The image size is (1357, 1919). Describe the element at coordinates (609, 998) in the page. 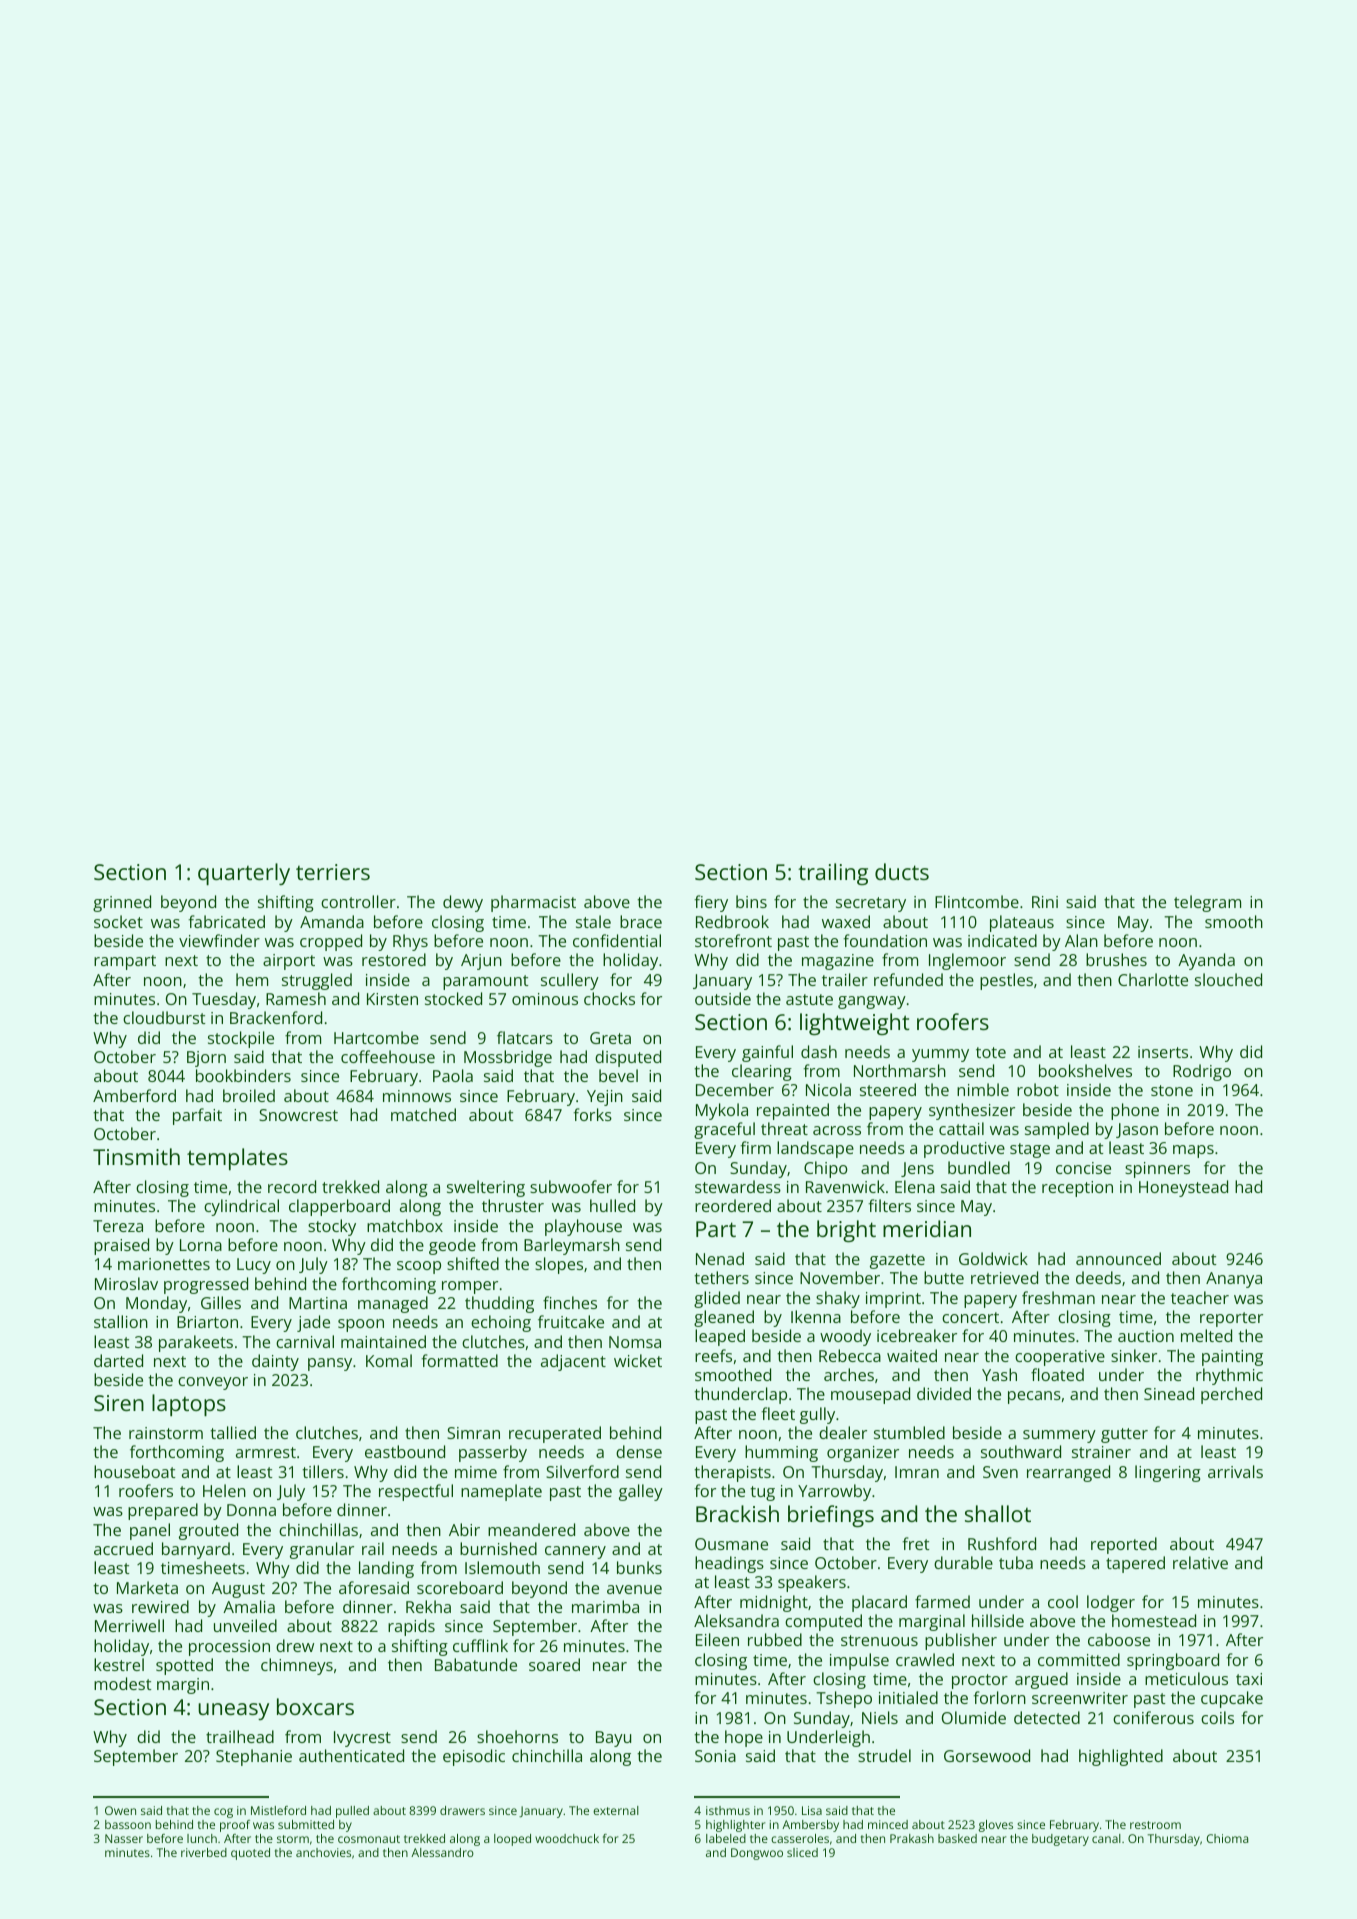

I see `chocks` at that location.
